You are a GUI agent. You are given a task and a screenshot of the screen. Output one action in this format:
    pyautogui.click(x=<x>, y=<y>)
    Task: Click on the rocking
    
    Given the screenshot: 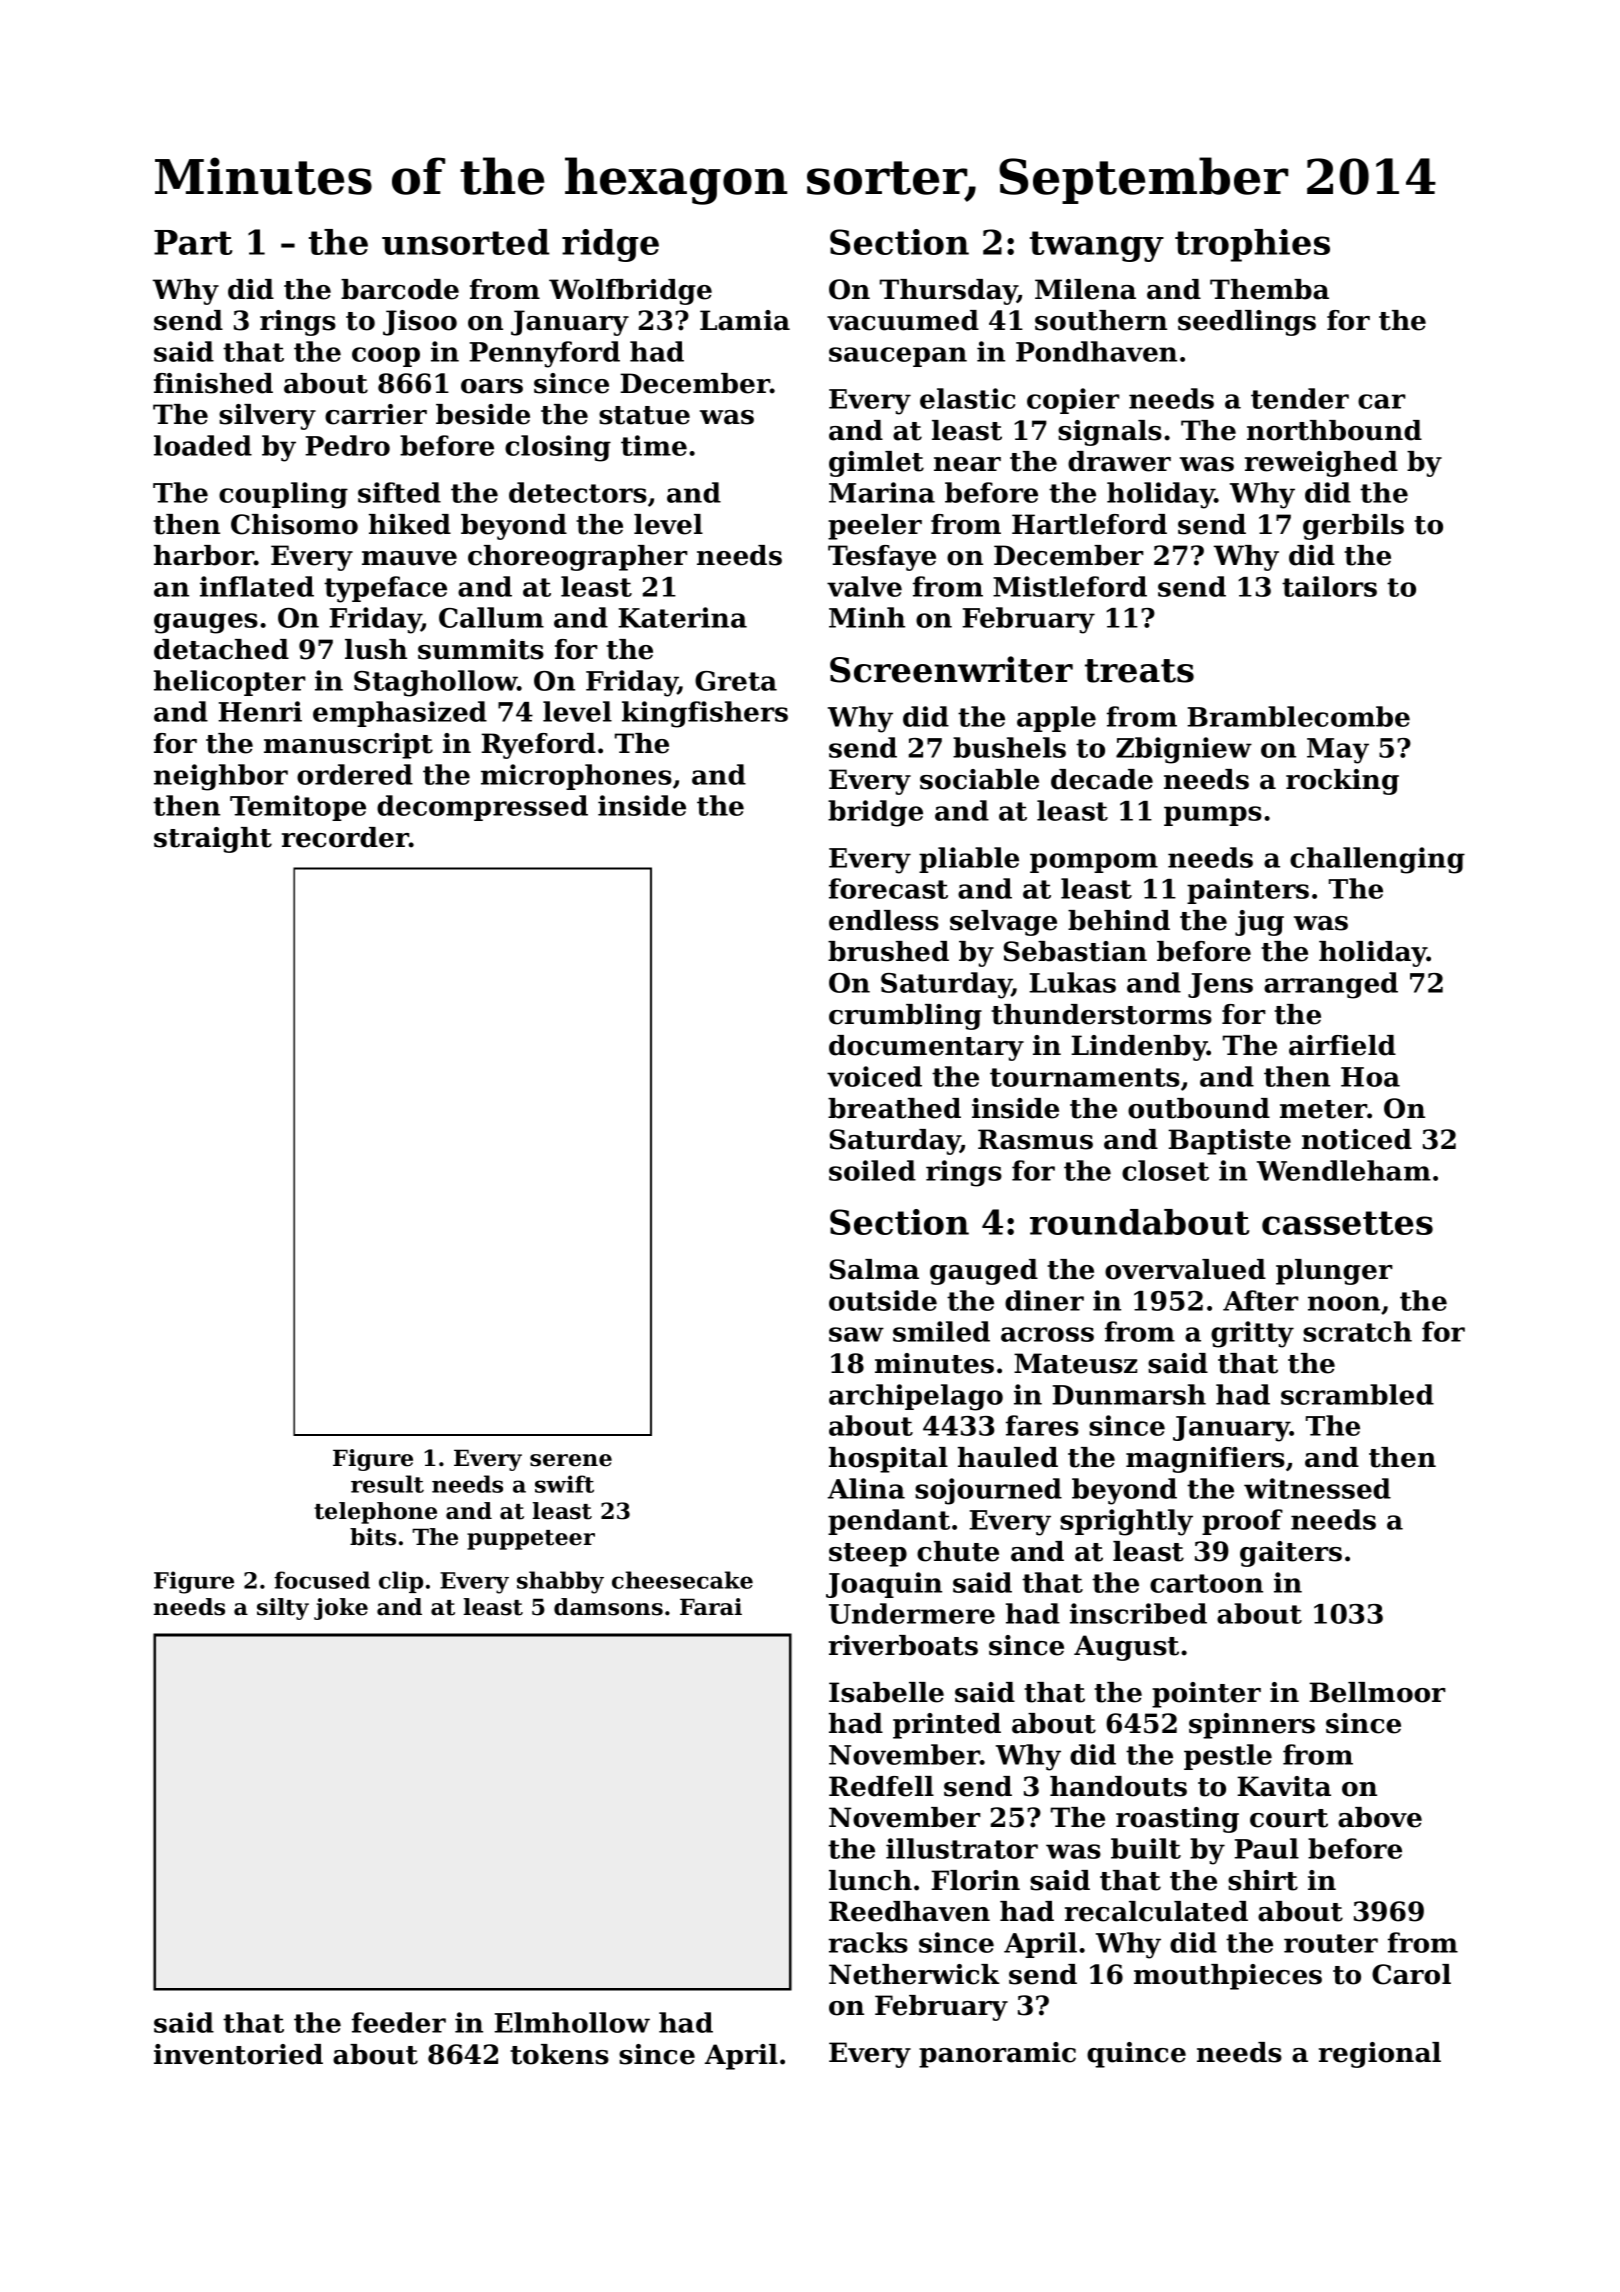 What is the action you would take?
    pyautogui.click(x=1342, y=782)
